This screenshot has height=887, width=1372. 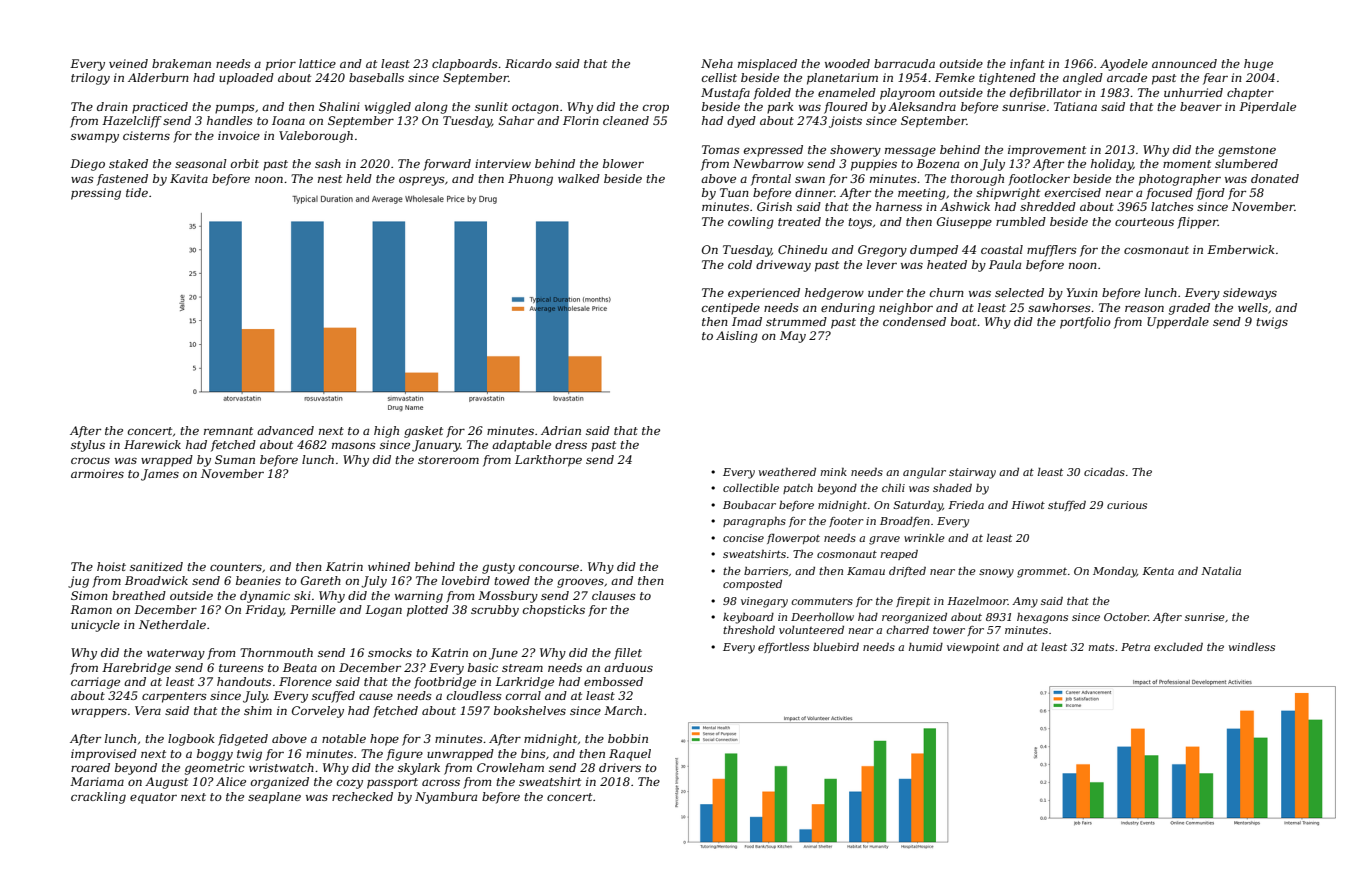 What do you see at coordinates (1197, 223) in the screenshot?
I see `flipper` at bounding box center [1197, 223].
